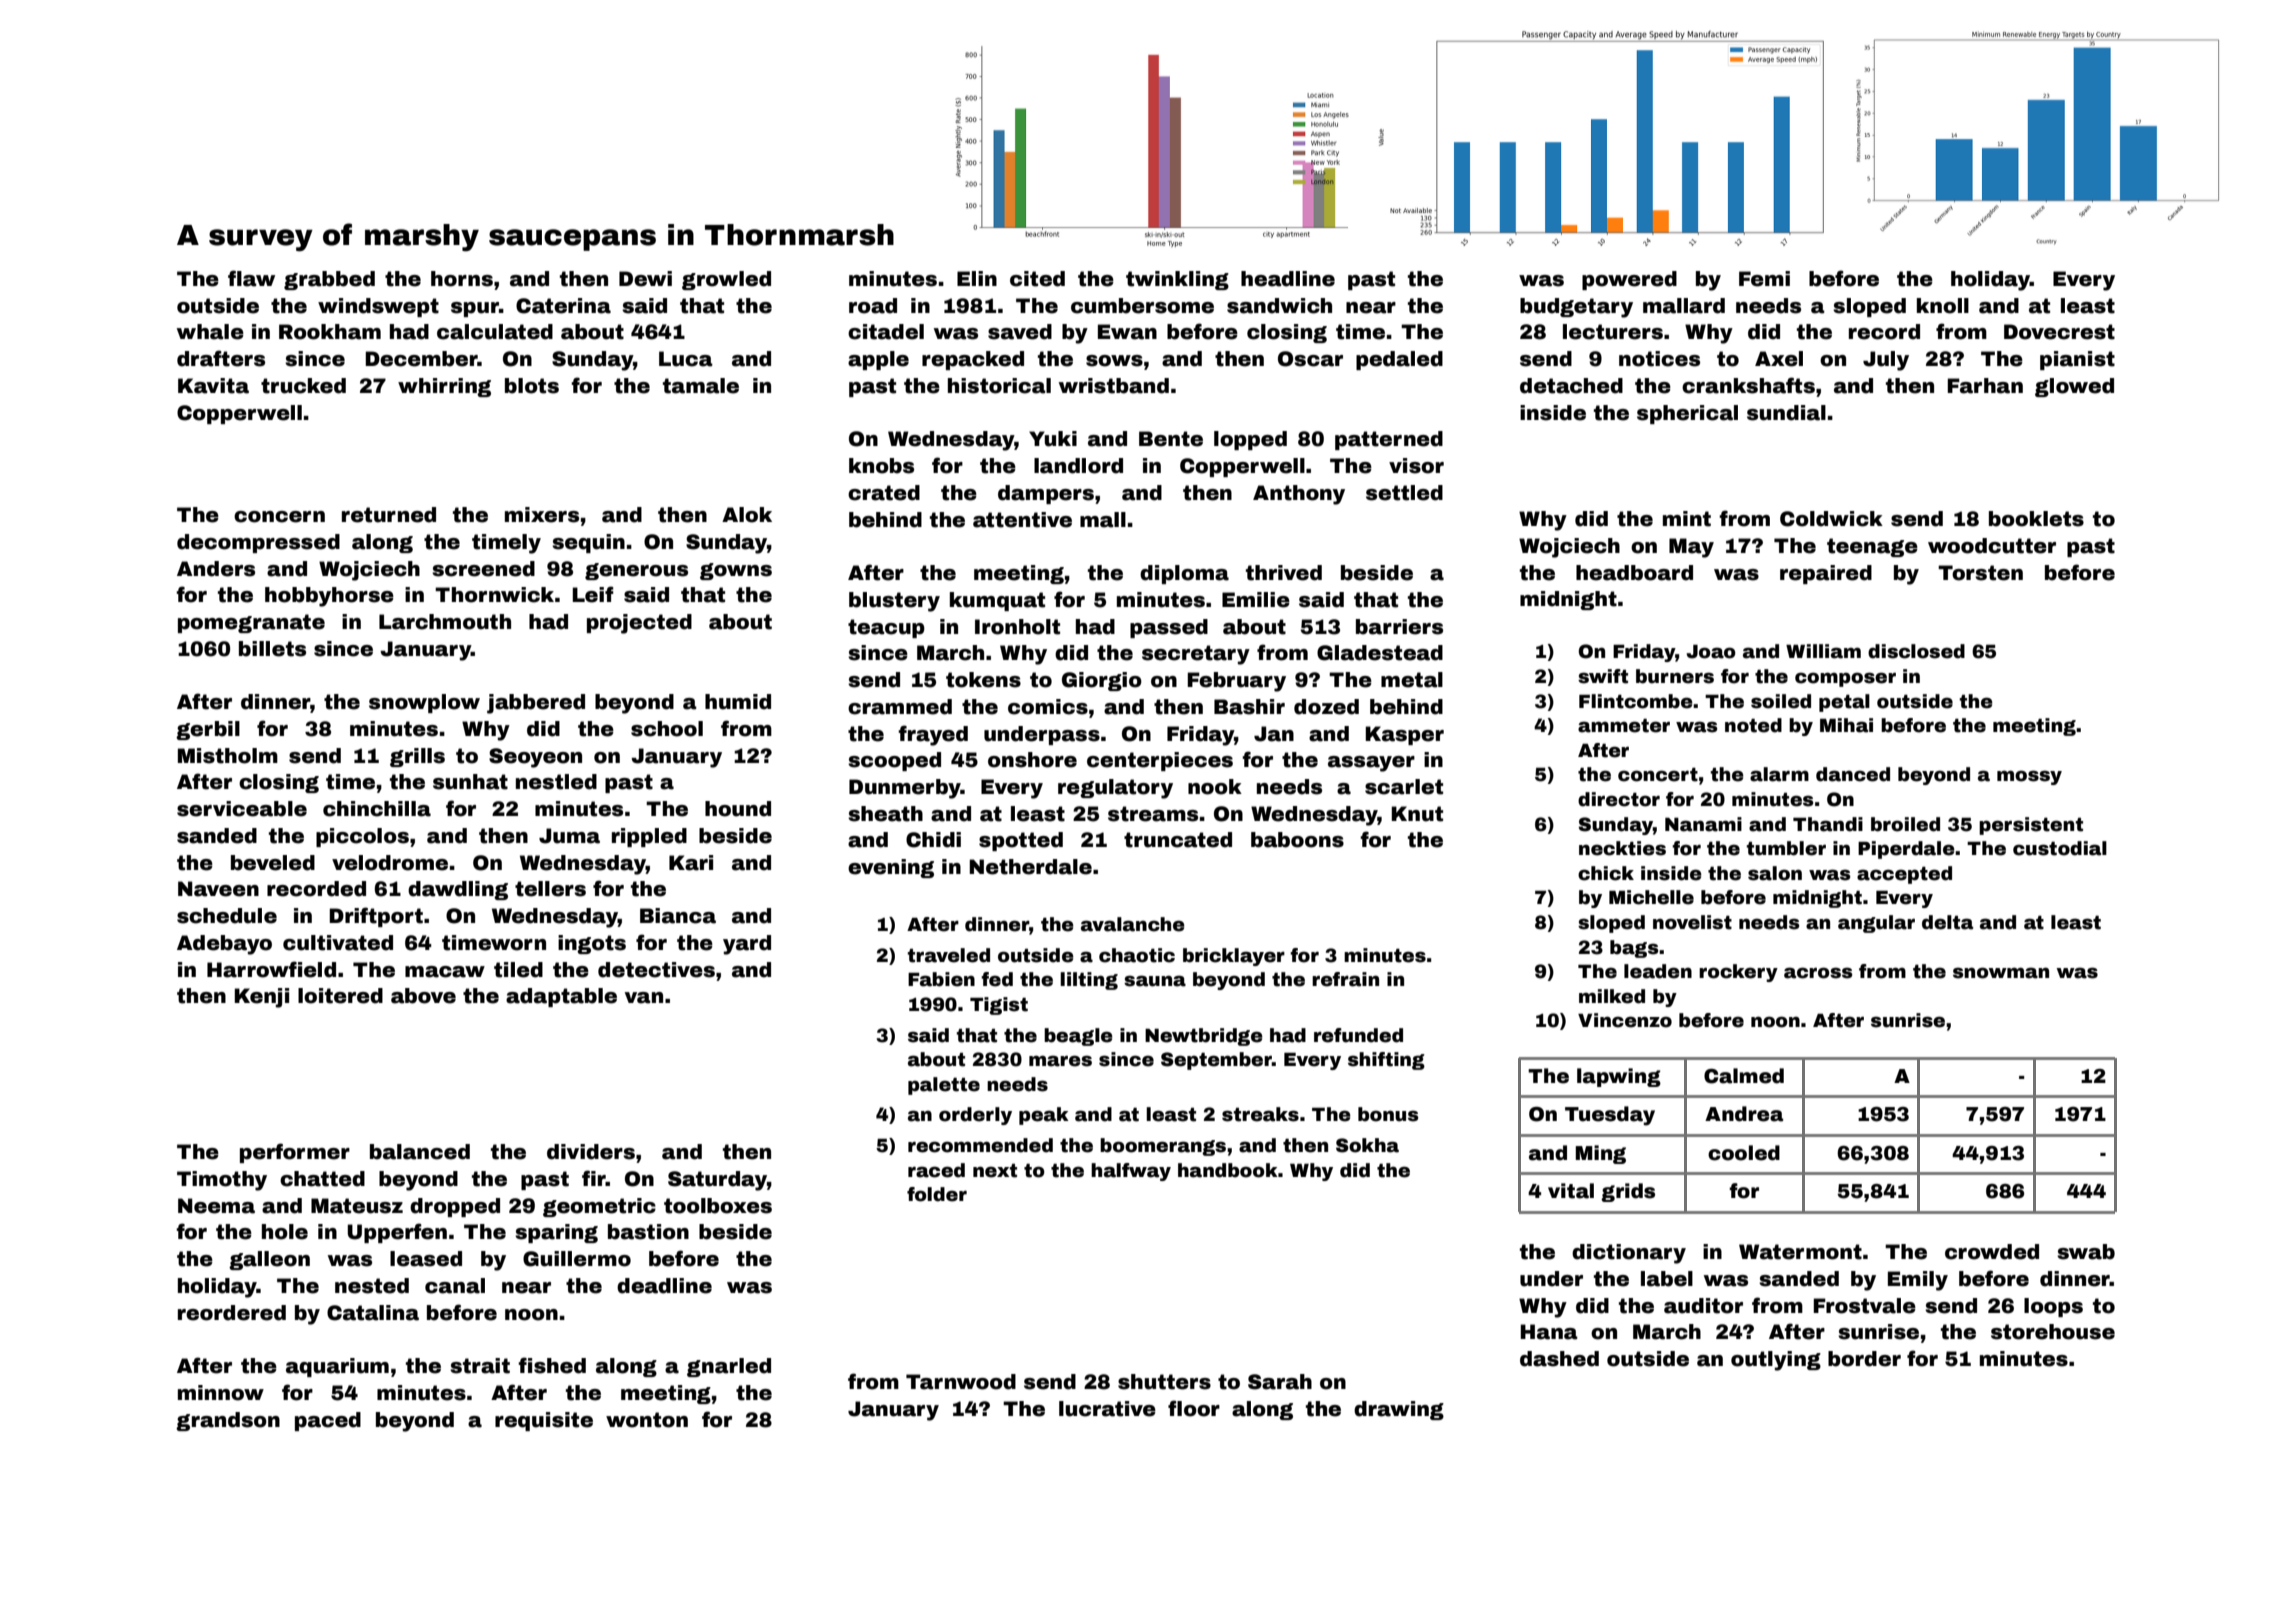 The width and height of the image is (2292, 1620). I want to click on concern, so click(279, 517).
